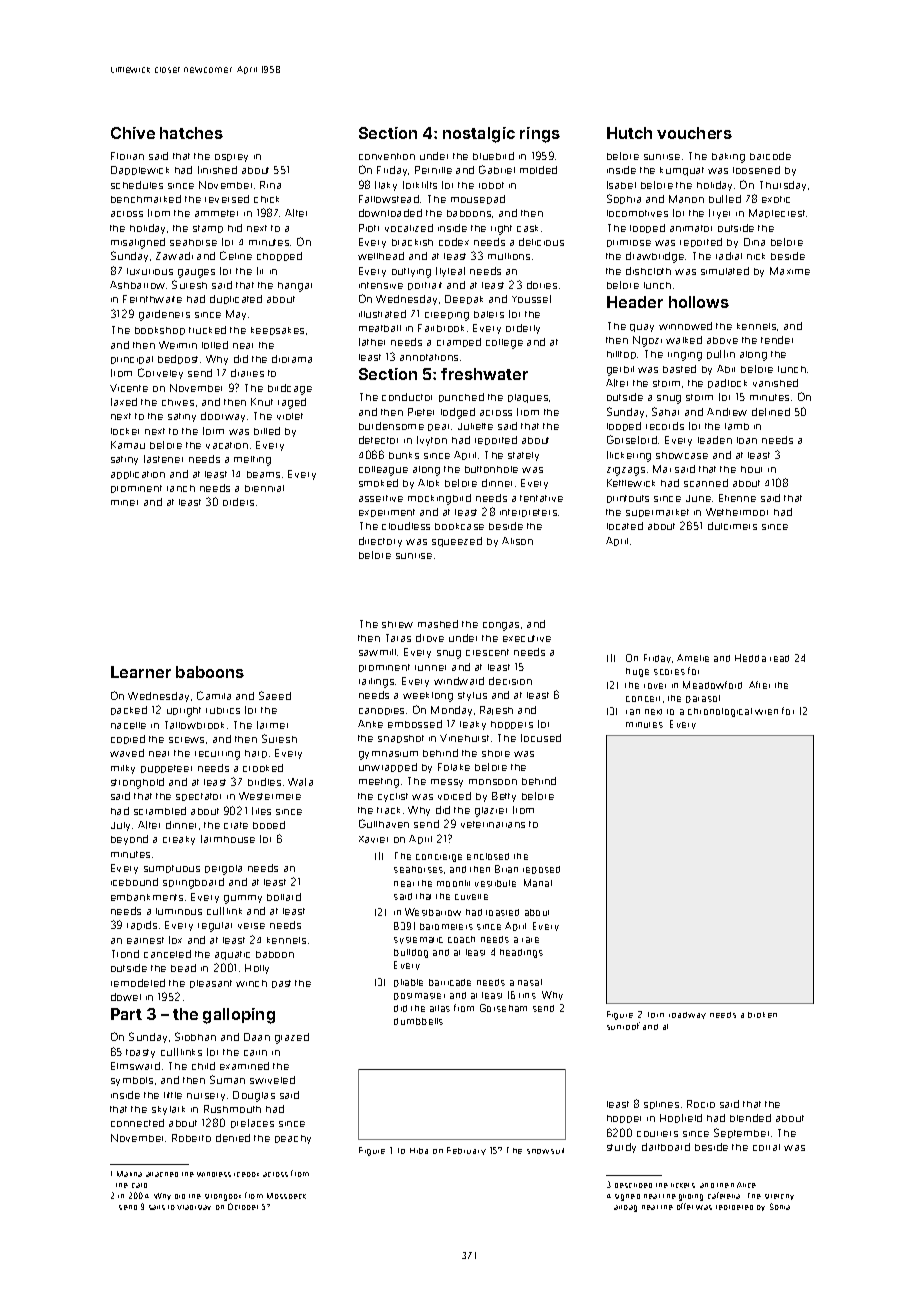  Describe the element at coordinates (621, 185) in the screenshot. I see `Isabel` at that location.
